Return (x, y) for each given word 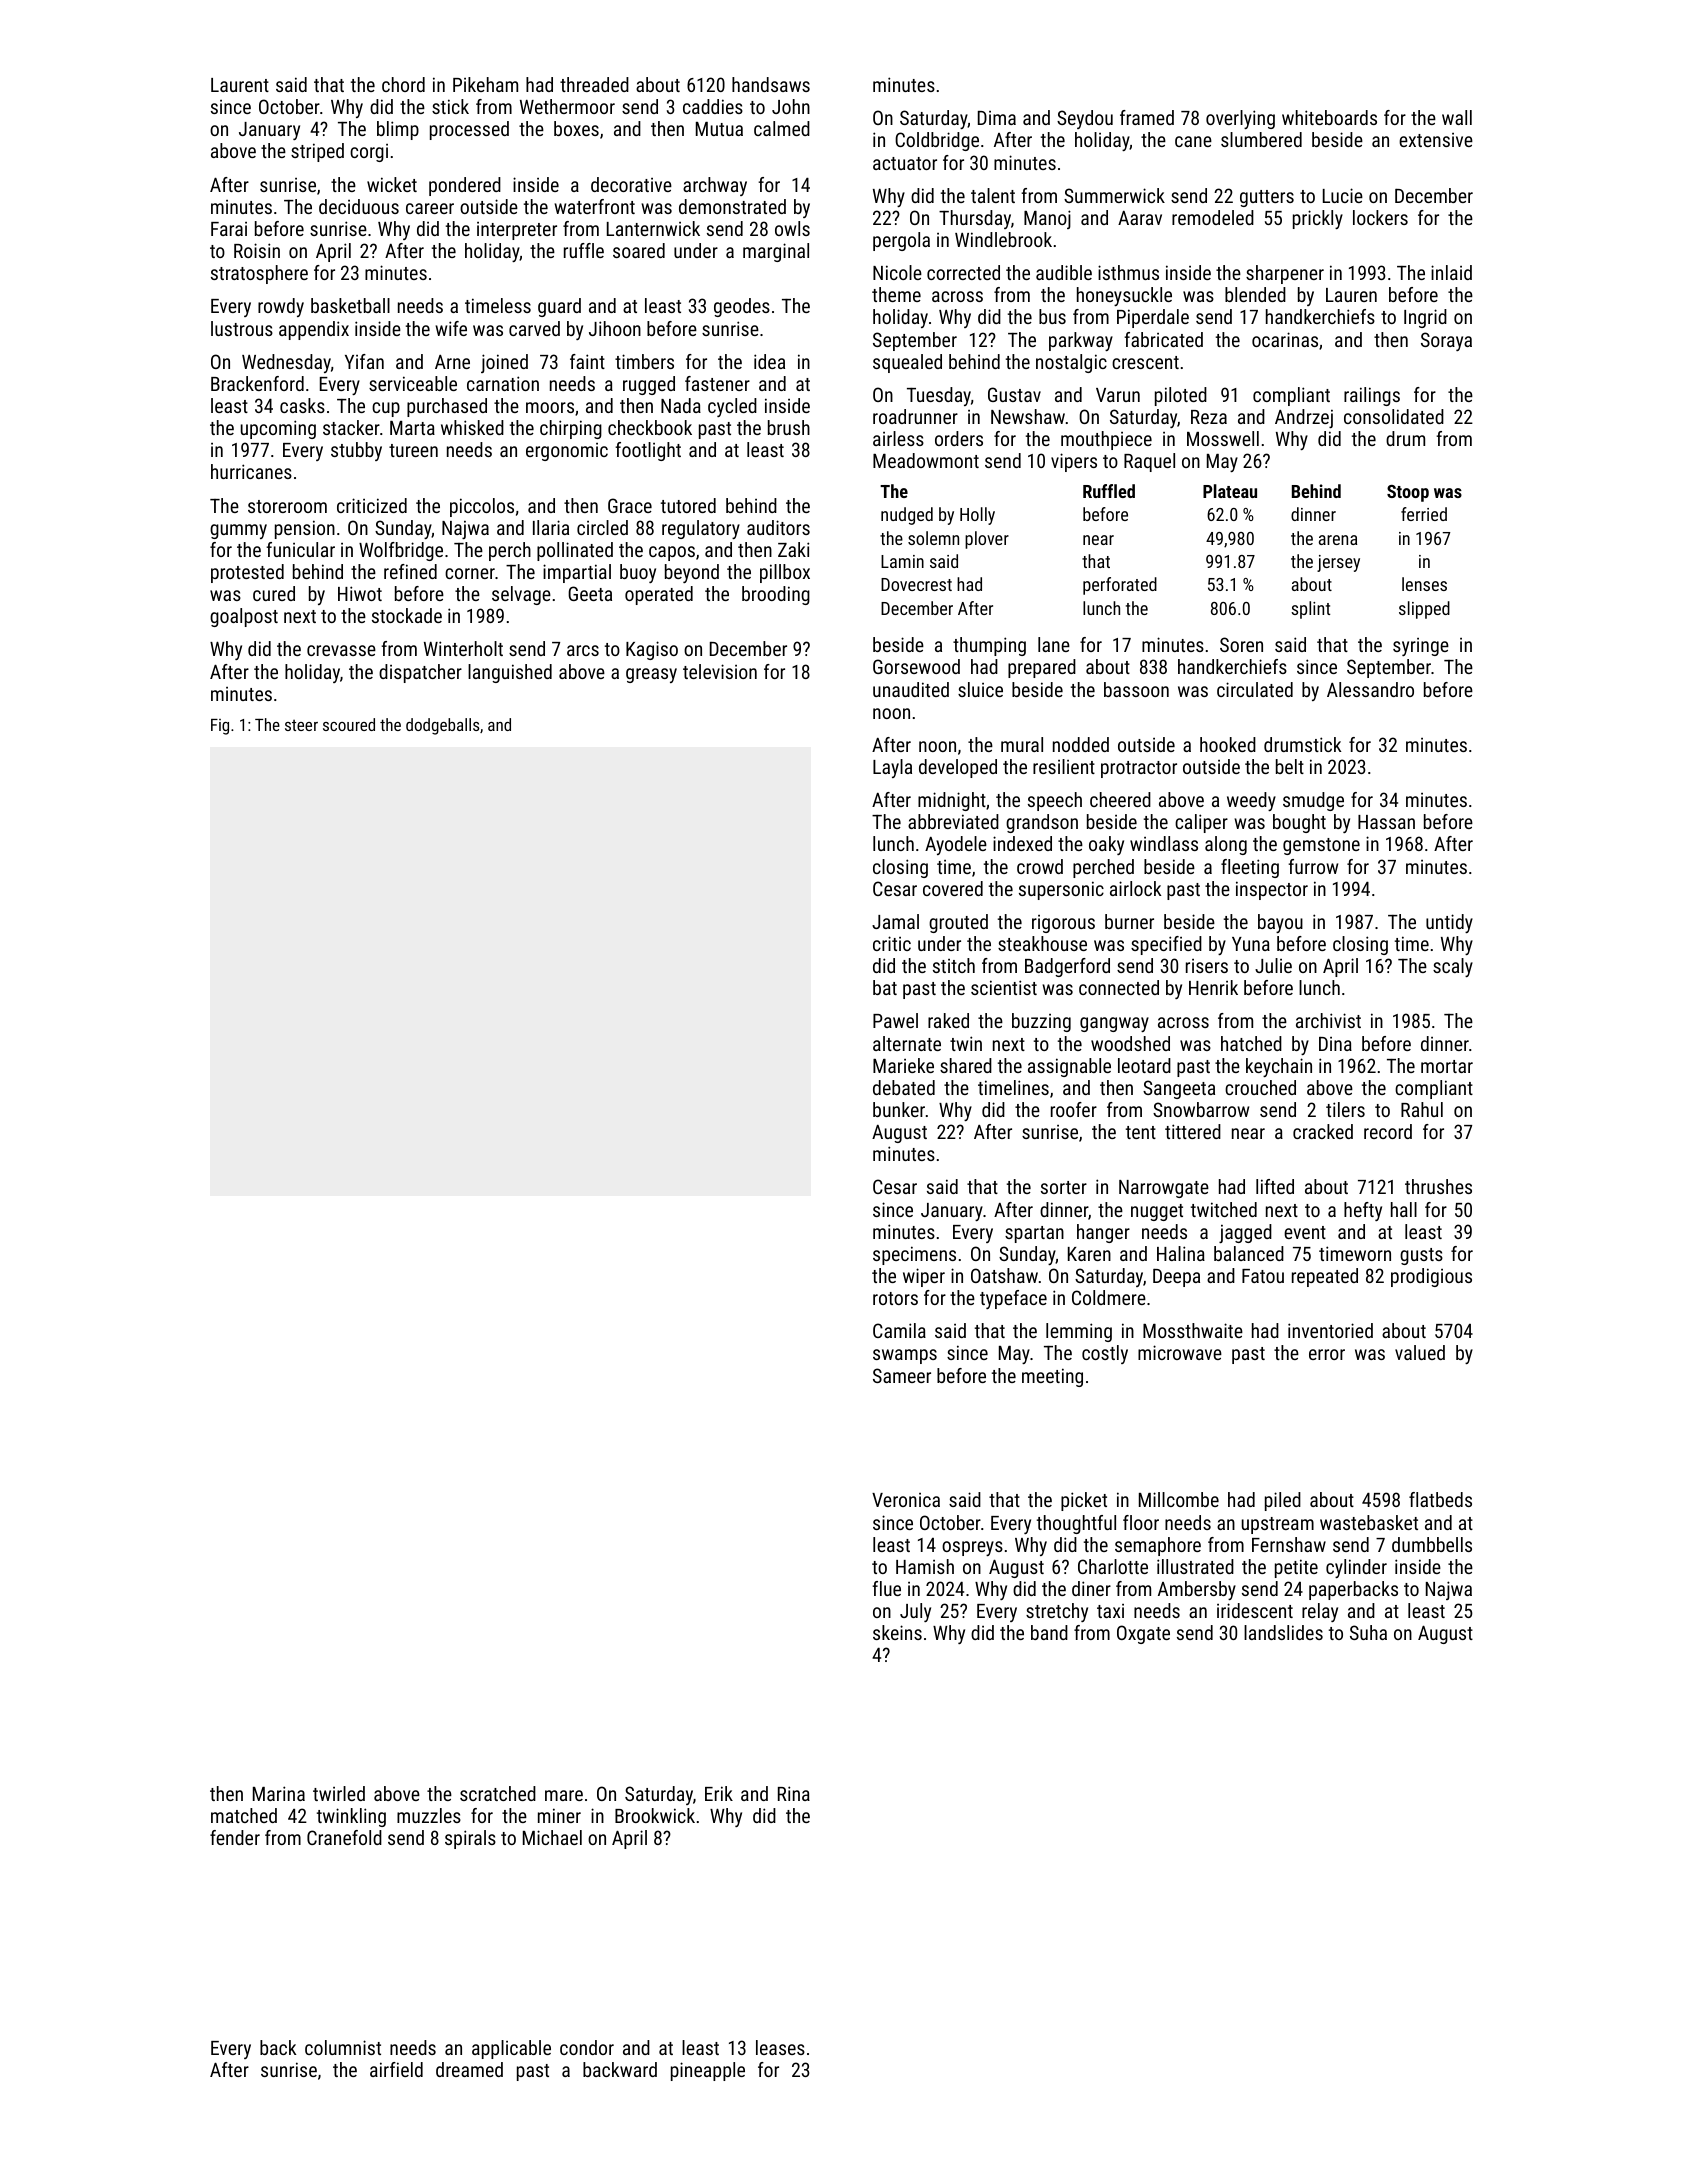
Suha (1368, 1632)
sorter (1064, 1187)
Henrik (1213, 987)
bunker (899, 1109)
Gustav (1014, 394)
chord (403, 84)
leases (780, 2047)
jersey (1338, 563)
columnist (343, 2047)
